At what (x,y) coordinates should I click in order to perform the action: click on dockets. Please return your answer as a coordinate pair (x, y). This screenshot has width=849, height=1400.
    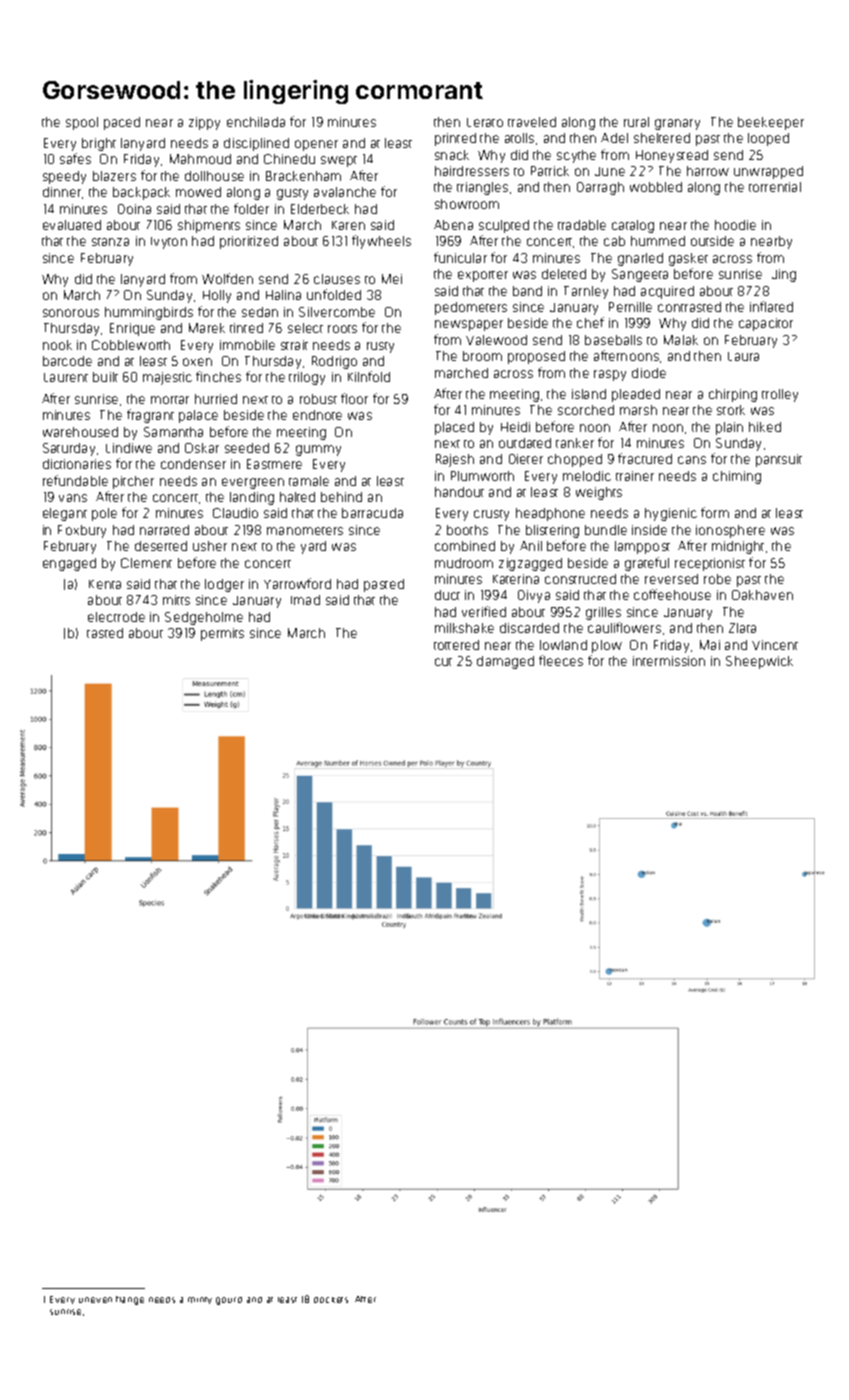
    Looking at the image, I should click on (331, 1300).
